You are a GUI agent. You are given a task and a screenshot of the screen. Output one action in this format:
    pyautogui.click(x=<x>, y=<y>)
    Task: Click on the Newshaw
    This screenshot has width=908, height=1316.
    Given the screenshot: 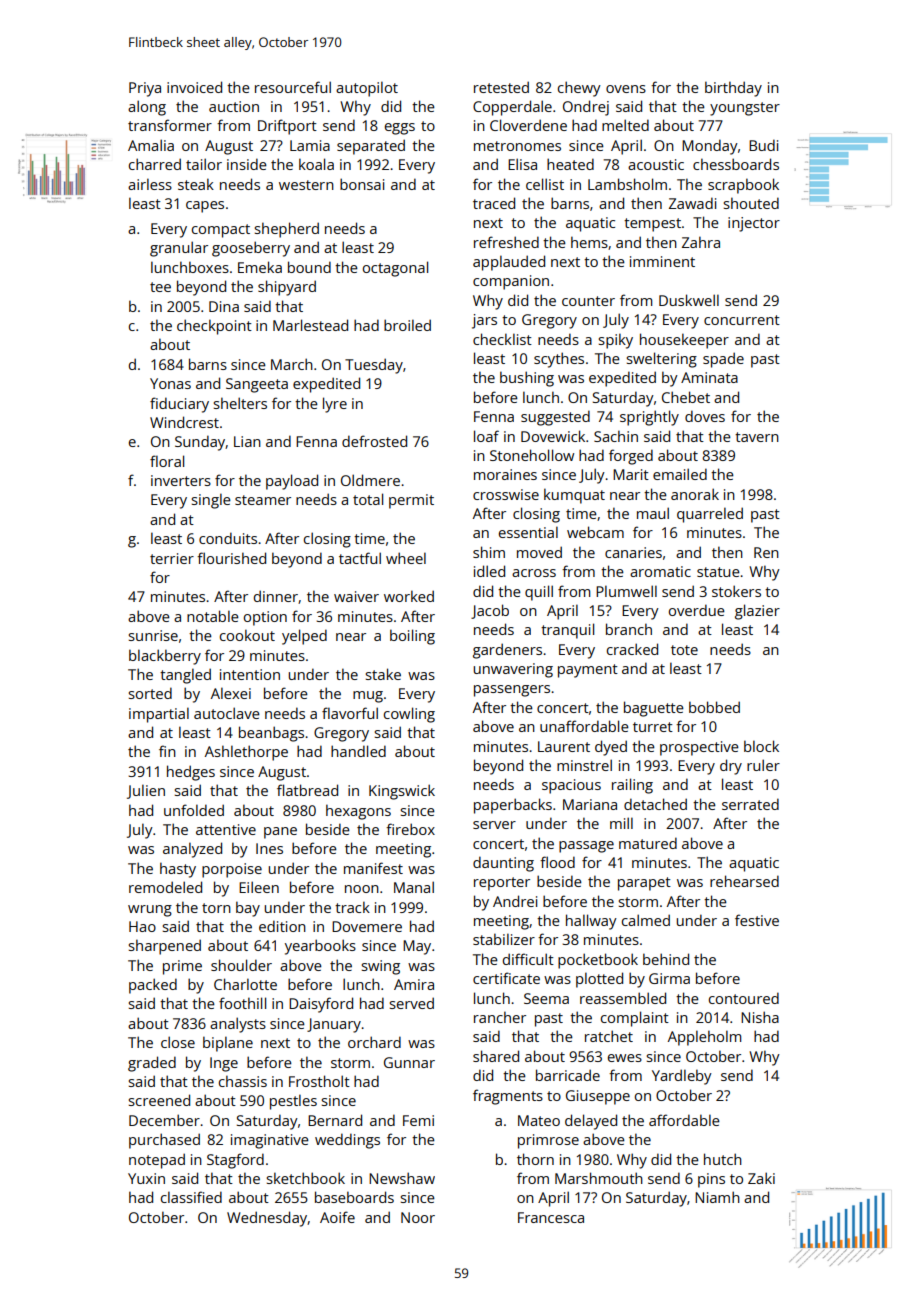 What is the action you would take?
    pyautogui.click(x=402, y=1178)
